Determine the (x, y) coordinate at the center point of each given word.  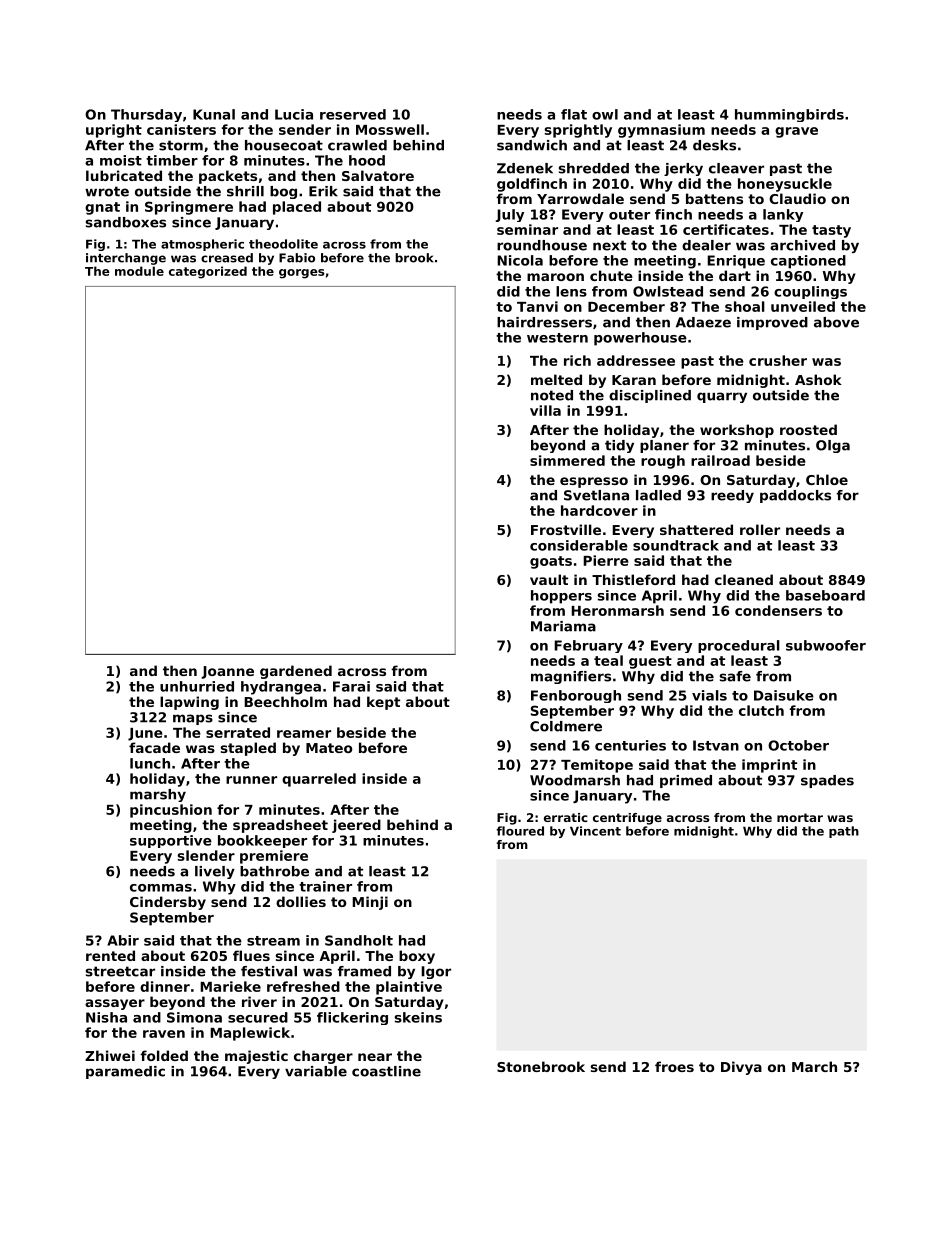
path (844, 832)
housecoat (284, 145)
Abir (123, 940)
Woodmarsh (575, 780)
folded (164, 1055)
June (145, 734)
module (139, 271)
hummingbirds (789, 115)
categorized (208, 272)
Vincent (595, 831)
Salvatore (378, 175)
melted (556, 379)
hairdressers (544, 322)
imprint (769, 766)
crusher (778, 360)
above (836, 322)
